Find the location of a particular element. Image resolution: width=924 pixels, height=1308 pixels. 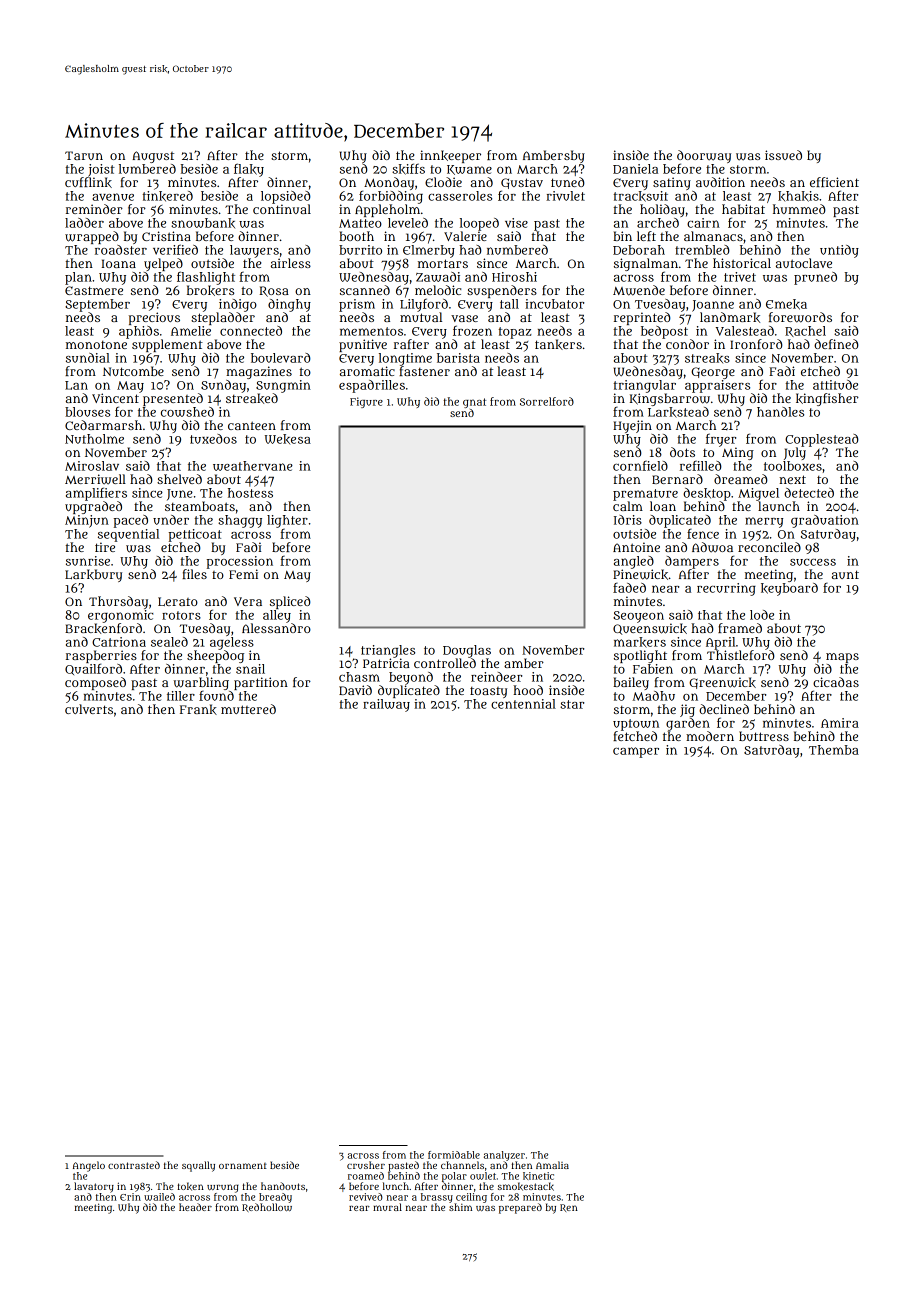

Amalia is located at coordinates (552, 1165).
